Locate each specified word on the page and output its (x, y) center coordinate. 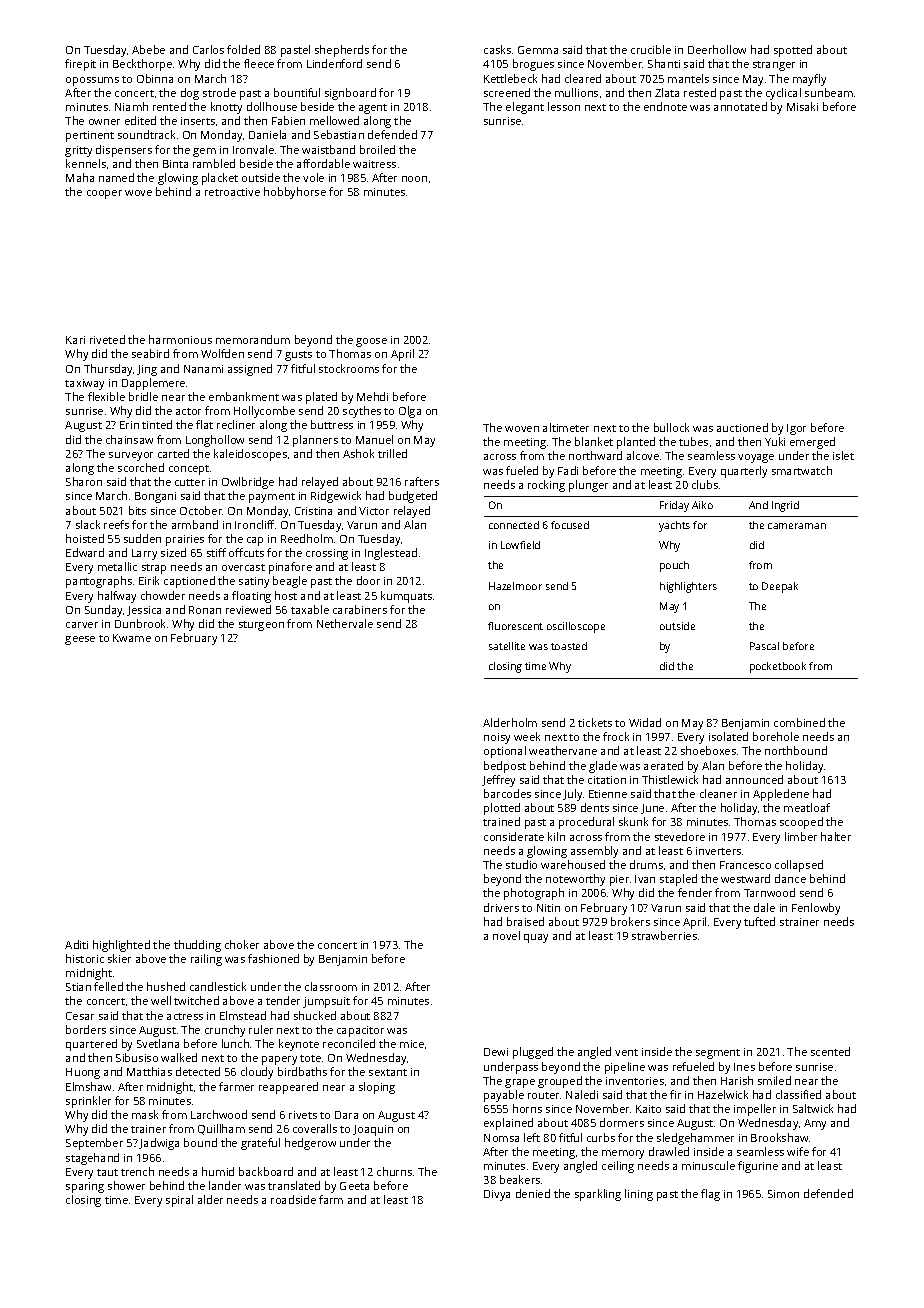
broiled (377, 149)
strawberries (664, 935)
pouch (674, 566)
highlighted (121, 946)
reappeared (288, 1088)
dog (190, 94)
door (368, 580)
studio (521, 864)
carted (173, 453)
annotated (740, 106)
